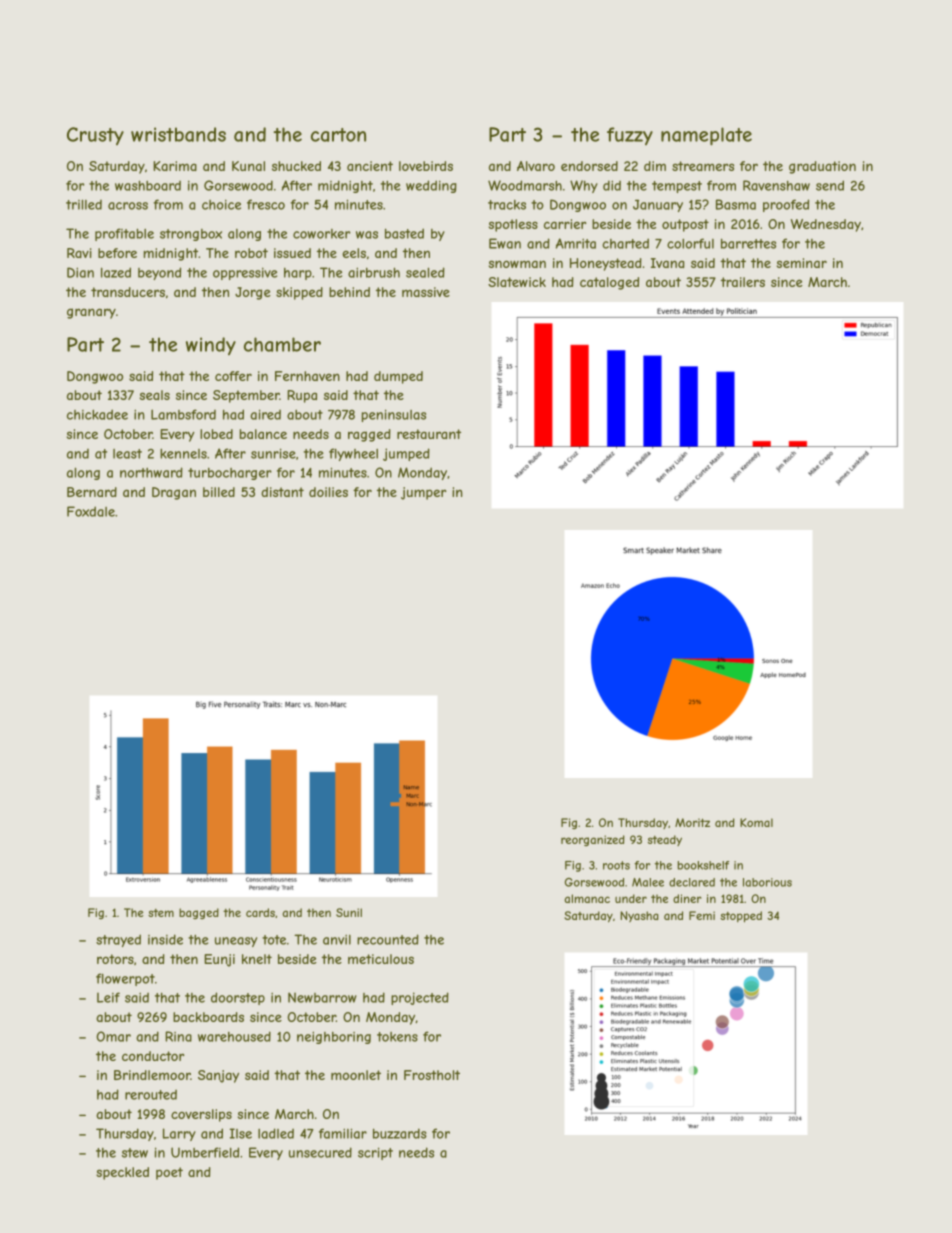 The image size is (952, 1233). Describe the element at coordinates (703, 166) in the document. I see `streamers` at that location.
